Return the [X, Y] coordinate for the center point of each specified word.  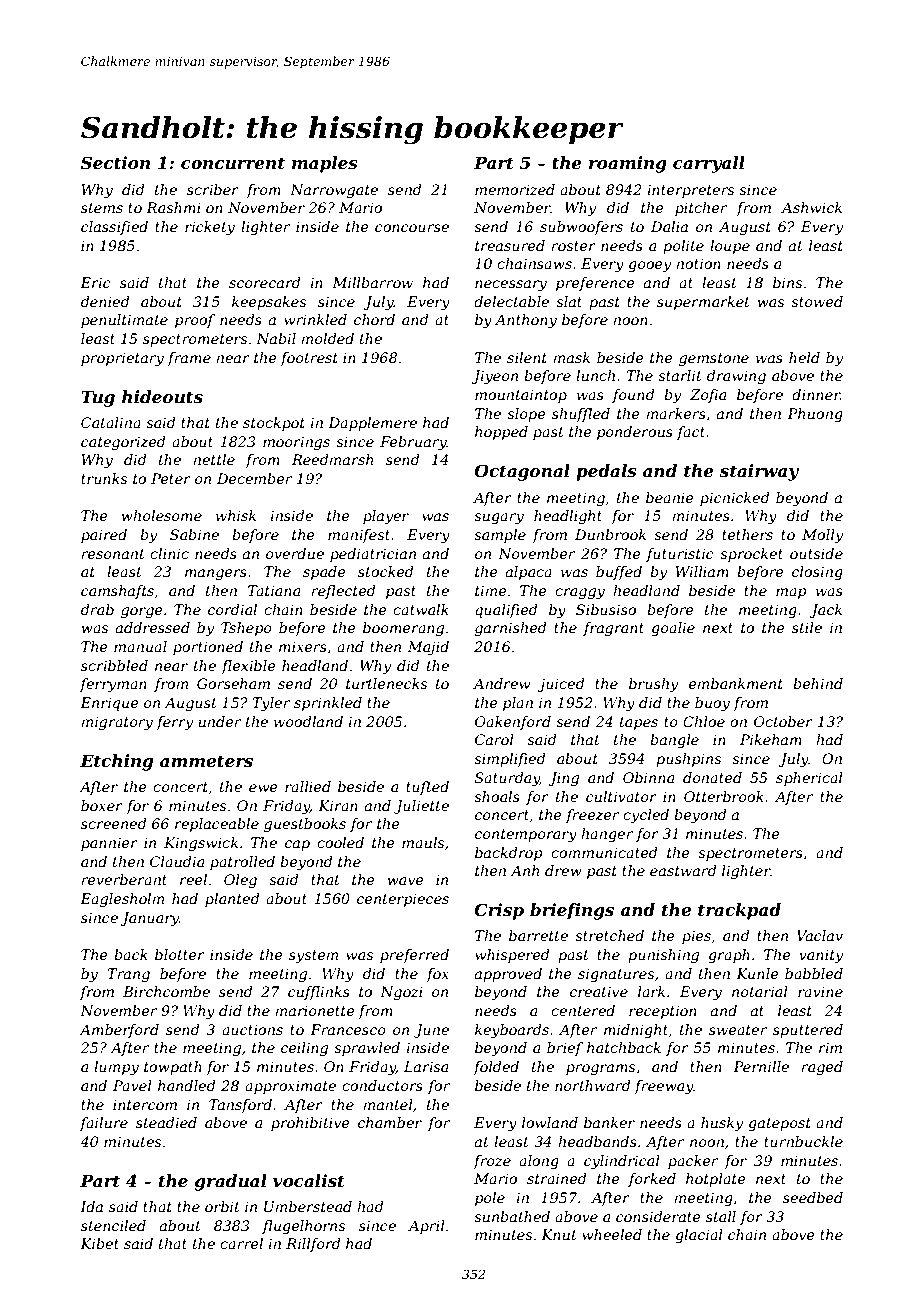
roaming [628, 164]
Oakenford [513, 723]
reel [193, 879]
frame [189, 359]
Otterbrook [724, 796]
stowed [817, 301]
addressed [153, 627]
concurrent [233, 163]
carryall [709, 164]
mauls [423, 842]
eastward [683, 870]
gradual [231, 1182]
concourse [412, 228]
